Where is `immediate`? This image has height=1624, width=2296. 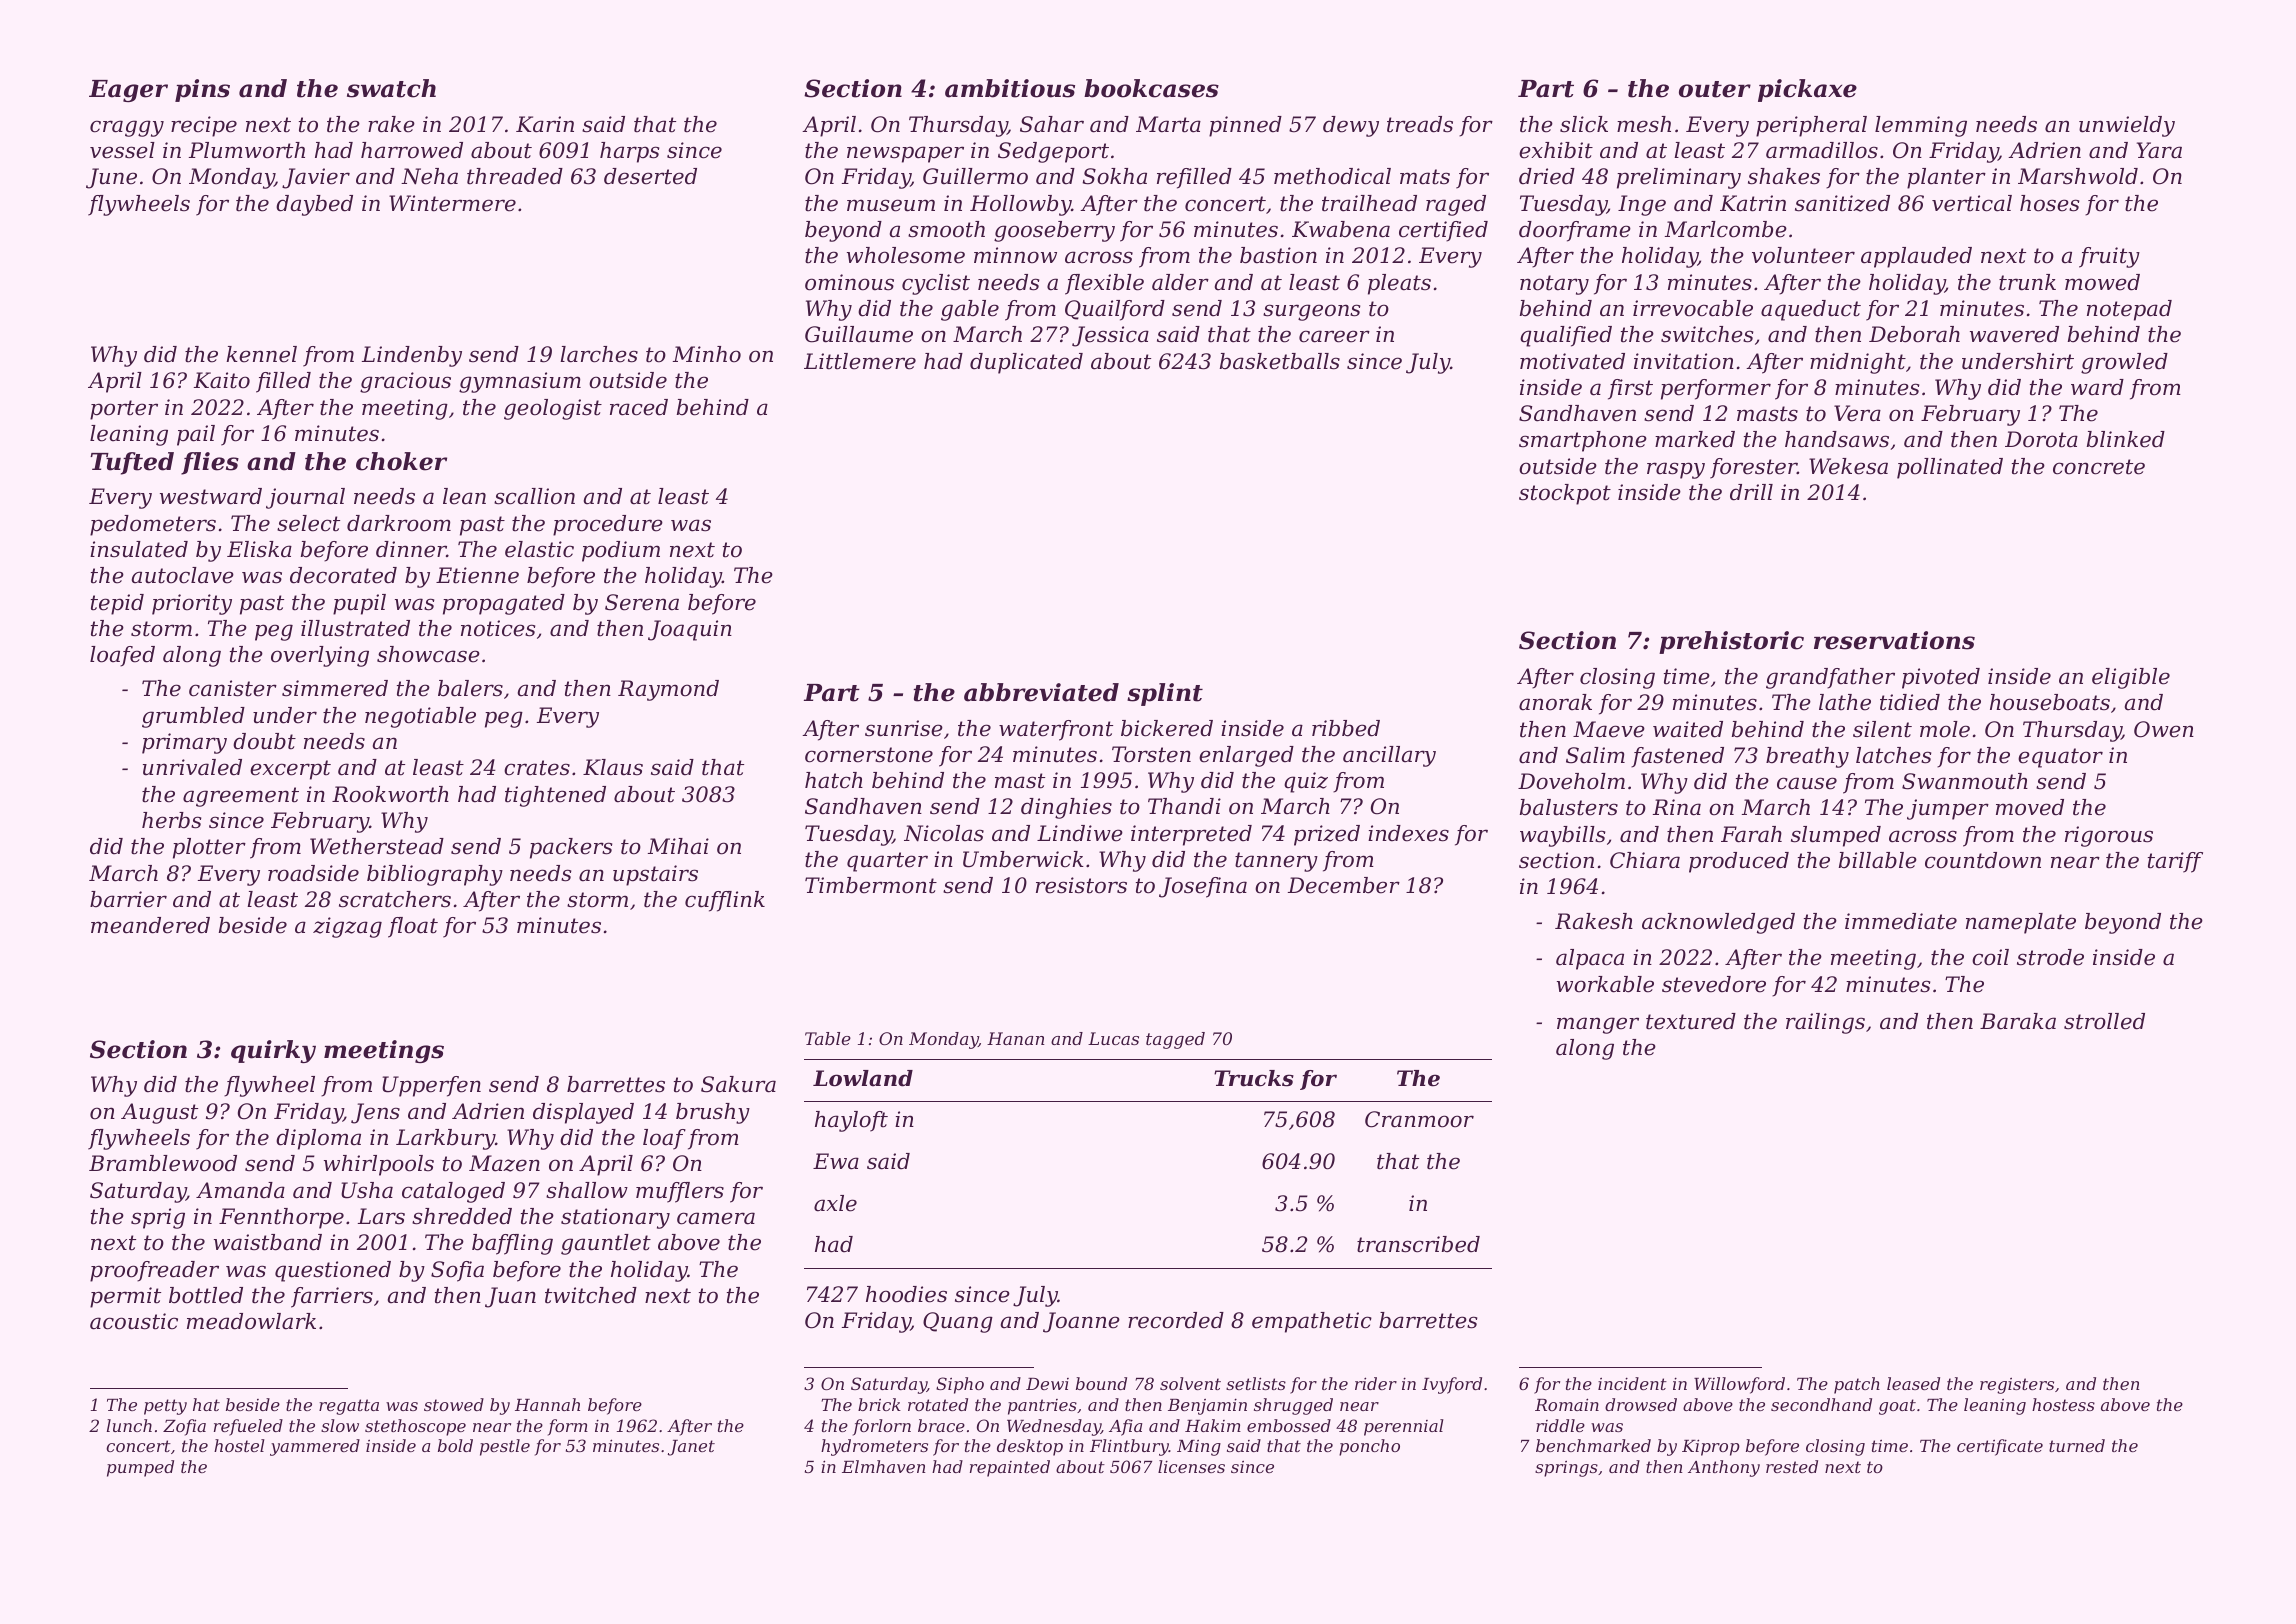 immediate is located at coordinates (1901, 921).
